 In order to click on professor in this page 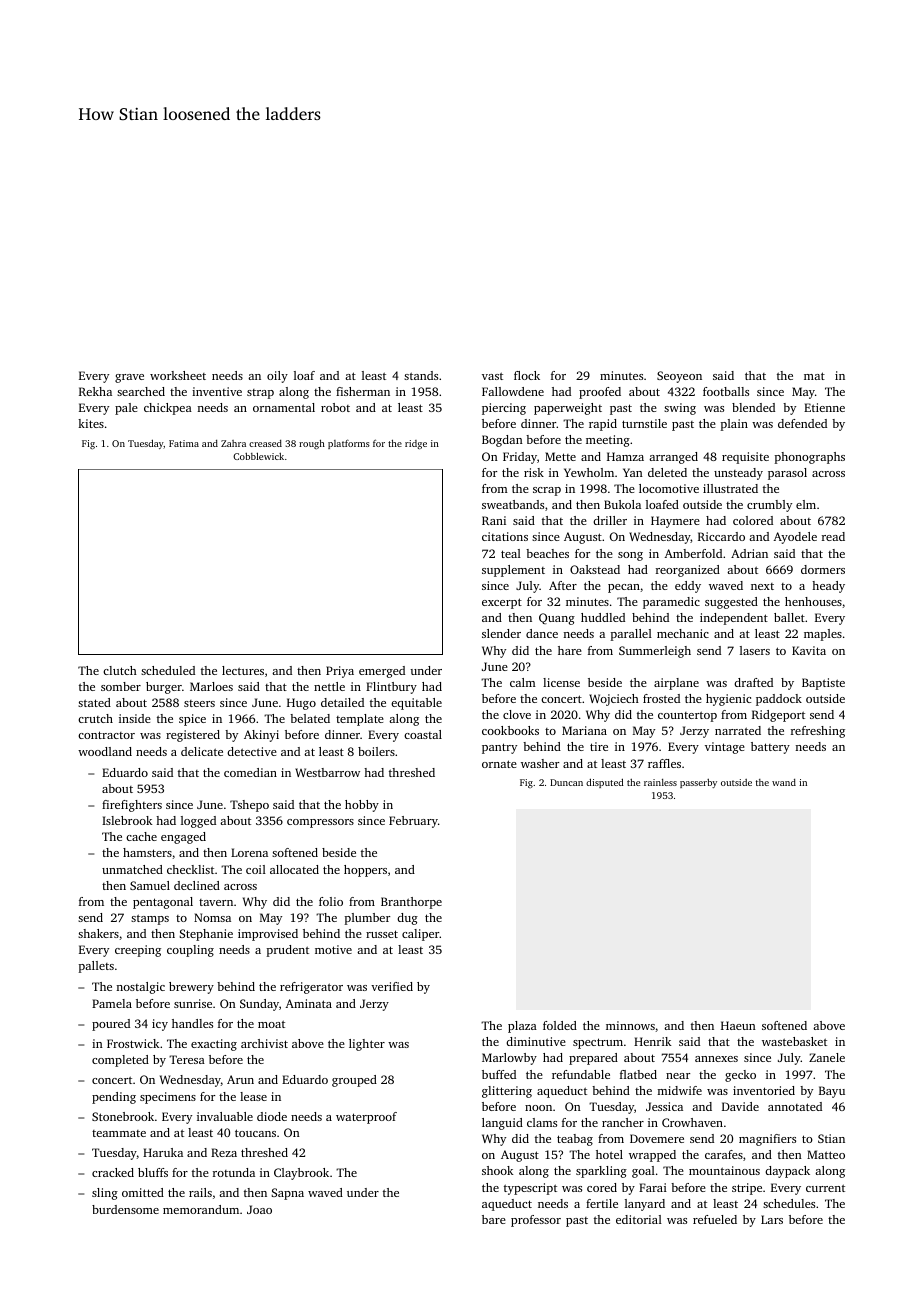, I will do `click(536, 1221)`.
